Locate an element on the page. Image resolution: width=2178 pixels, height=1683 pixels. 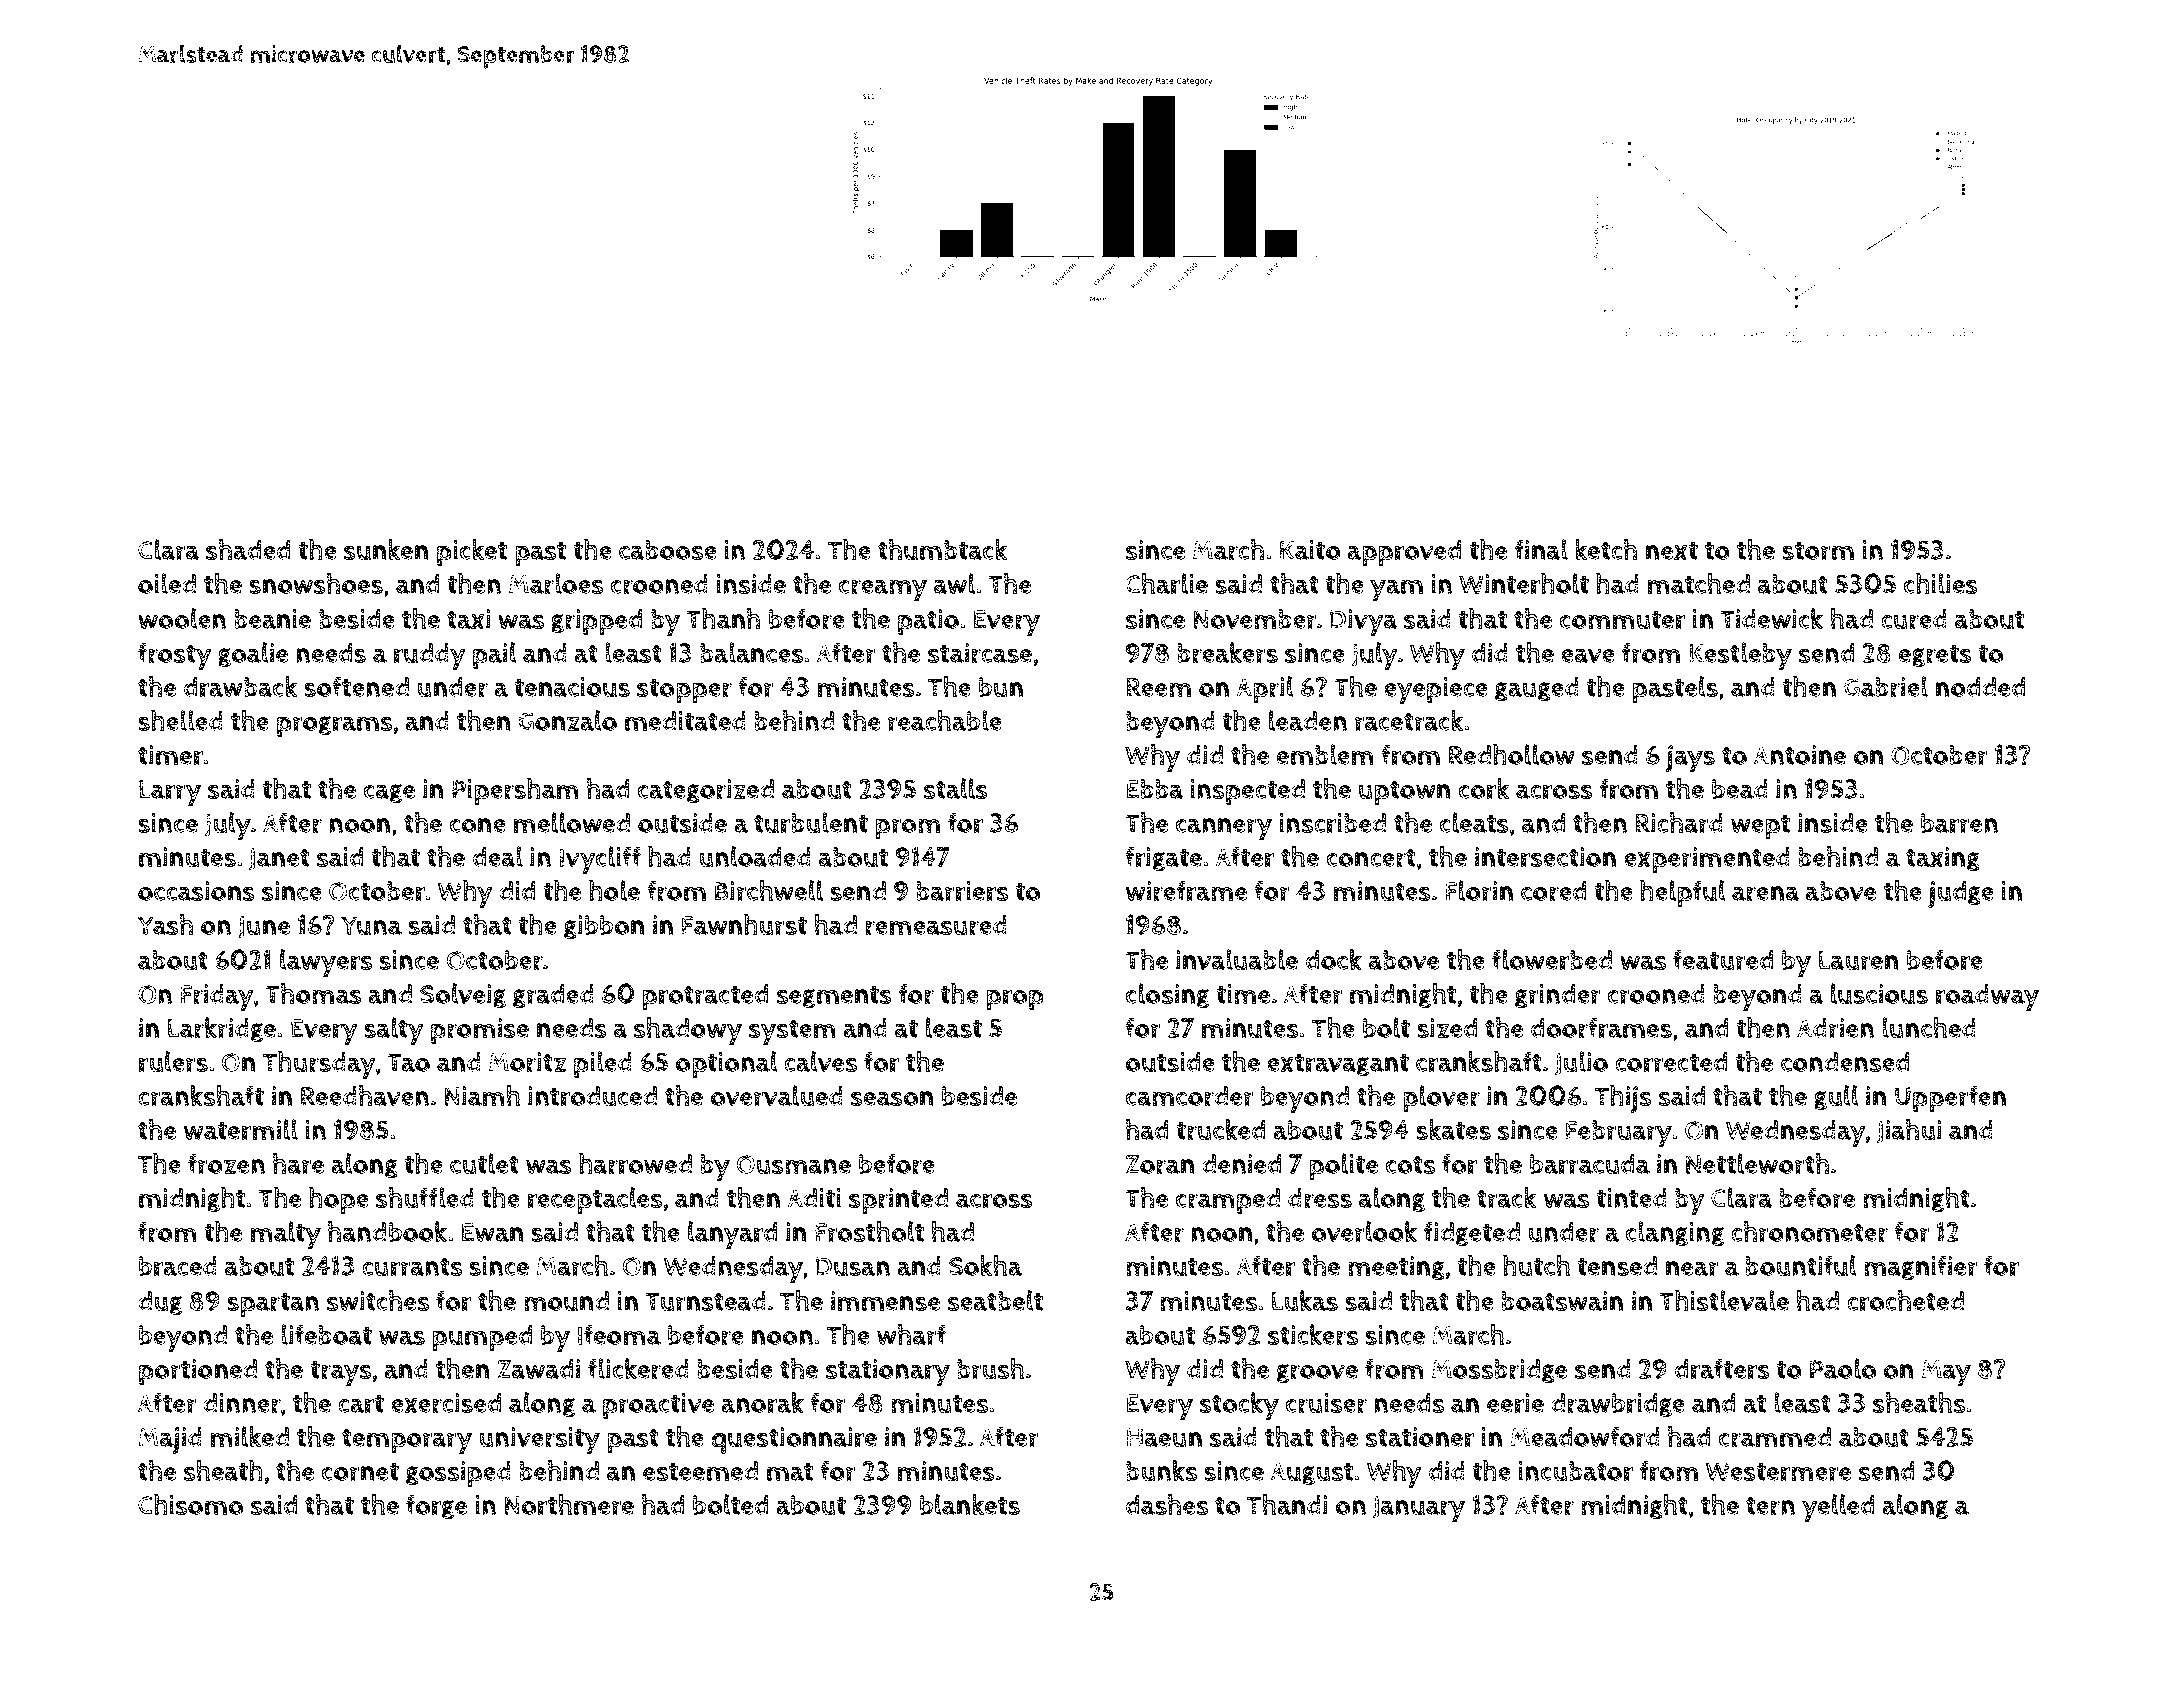
trucked is located at coordinates (1220, 1130).
